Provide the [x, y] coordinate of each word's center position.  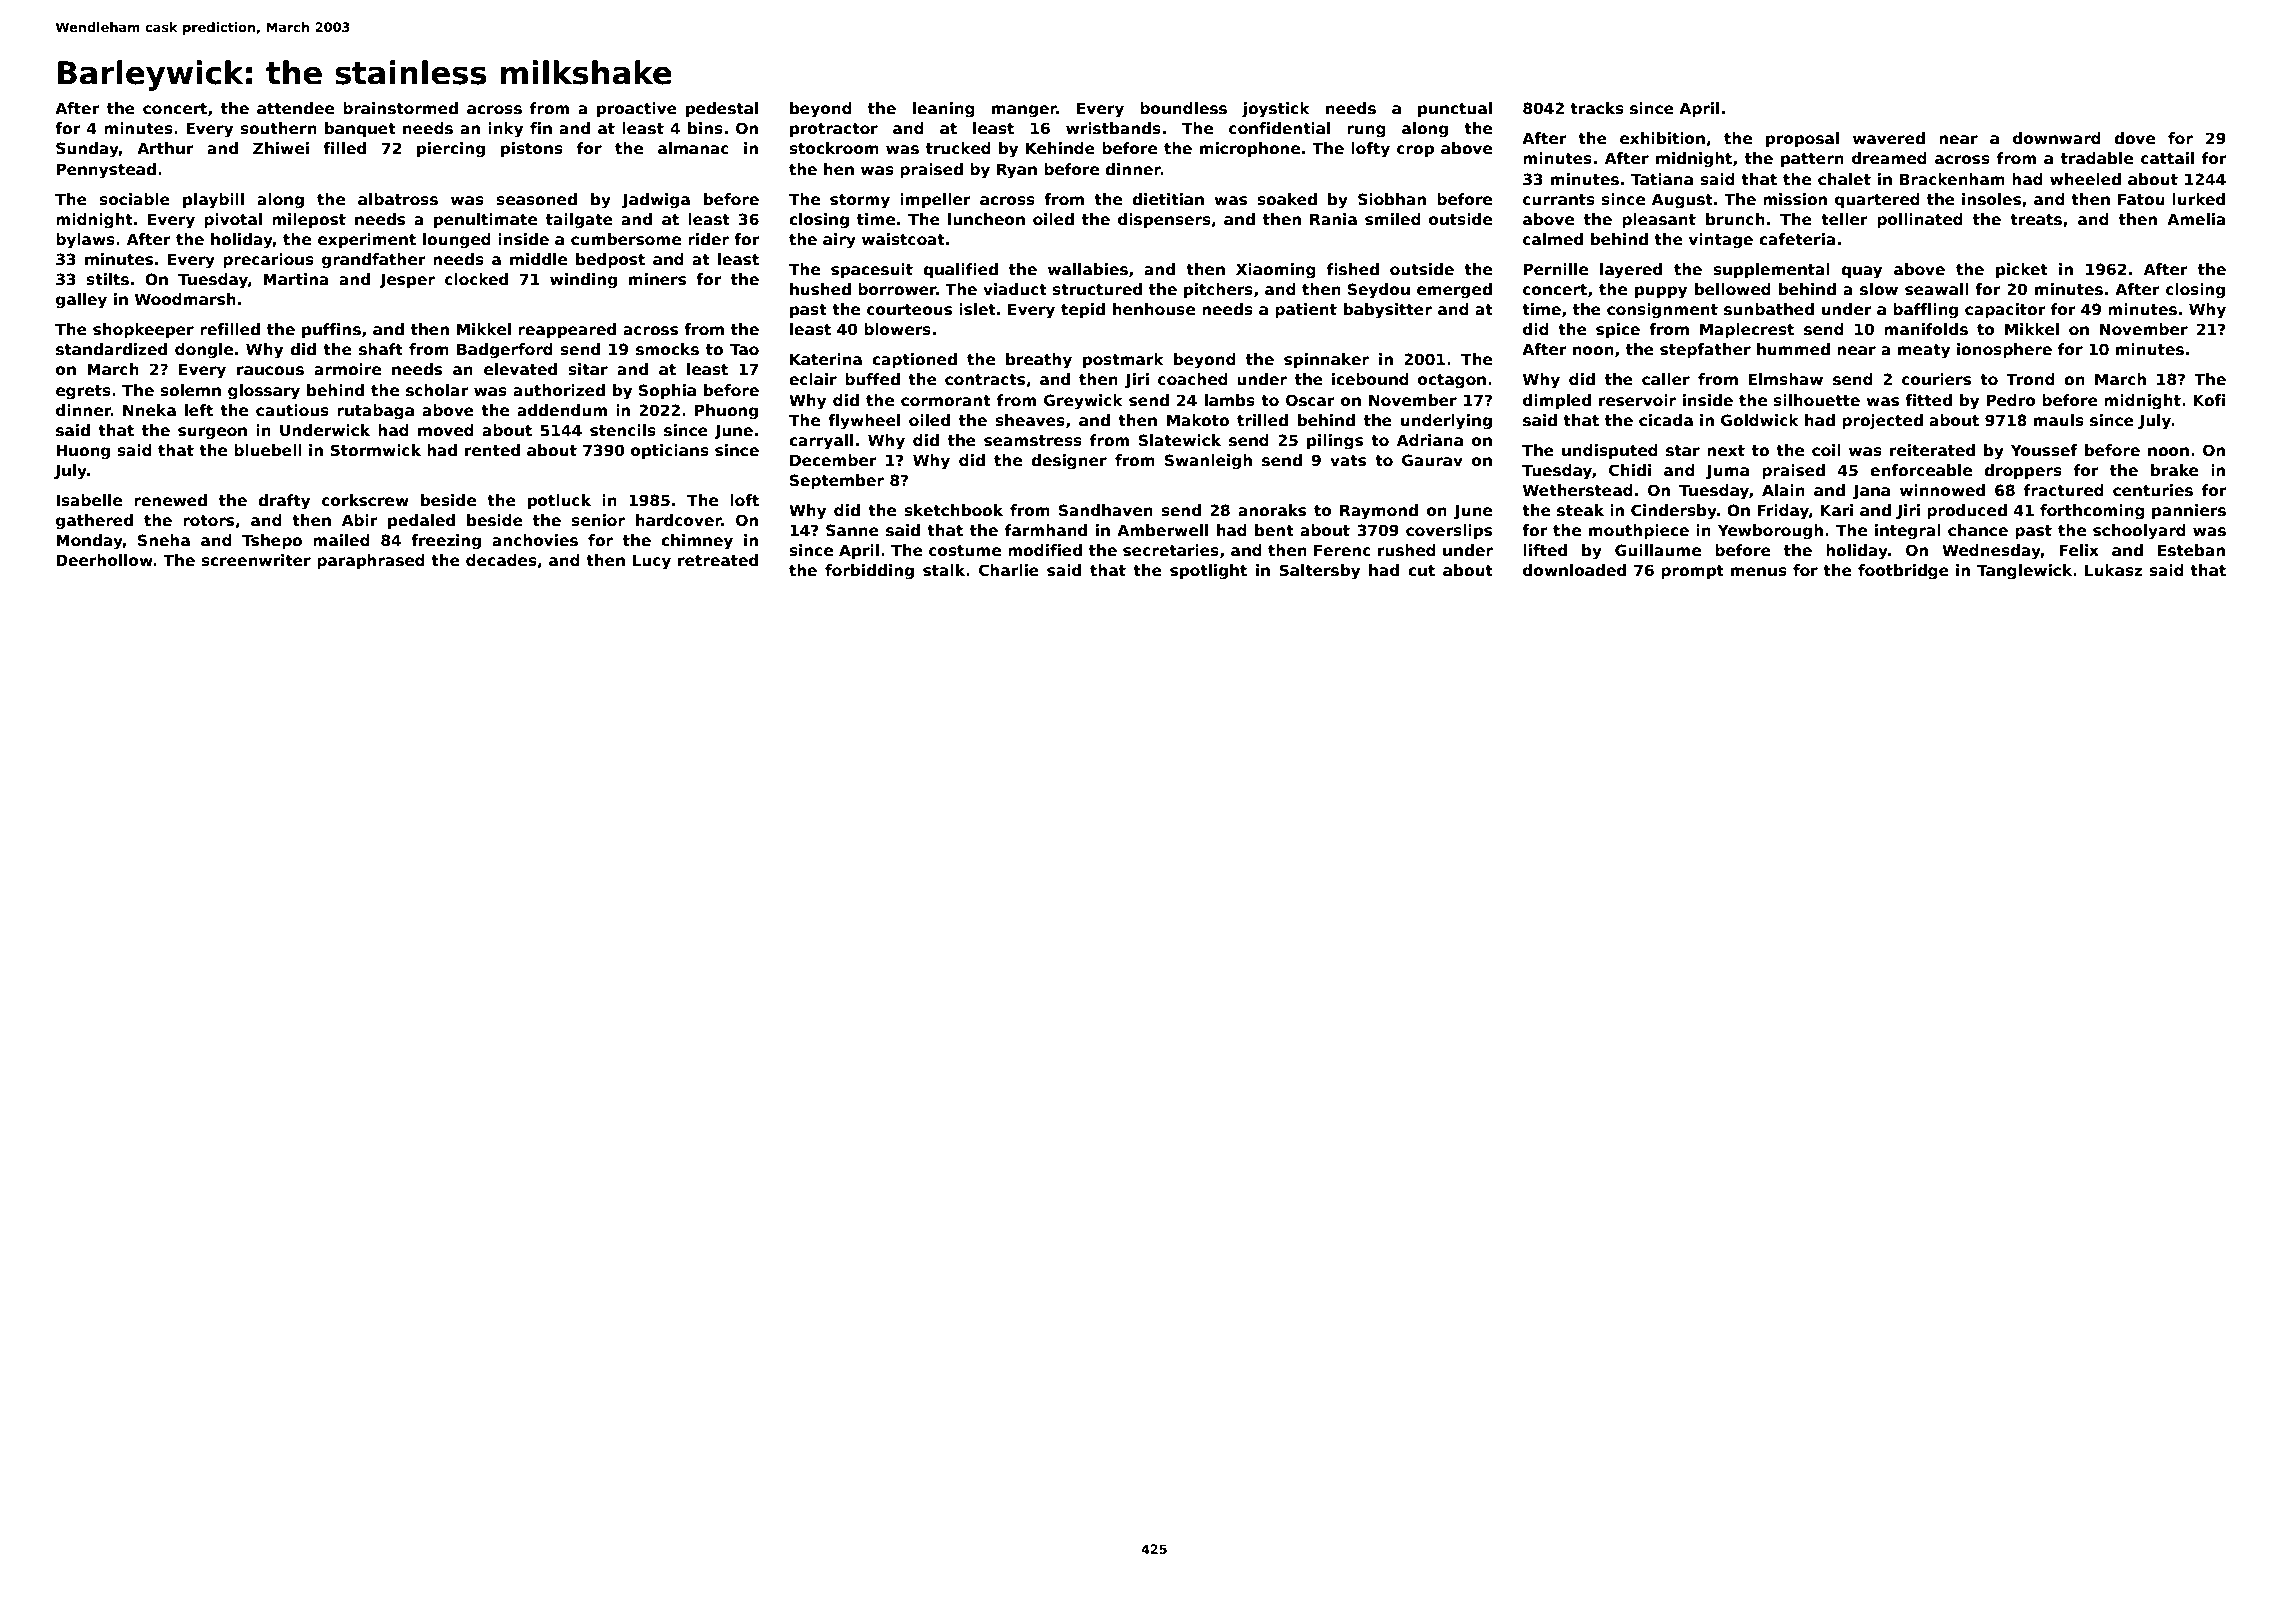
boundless [1183, 108]
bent [1274, 530]
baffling [1925, 311]
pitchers [1218, 290]
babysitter [1388, 311]
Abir [360, 520]
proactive [637, 109]
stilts [107, 279]
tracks [1597, 108]
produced [1967, 511]
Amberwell [1162, 530]
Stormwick [375, 450]
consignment [1662, 311]
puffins [331, 330]
